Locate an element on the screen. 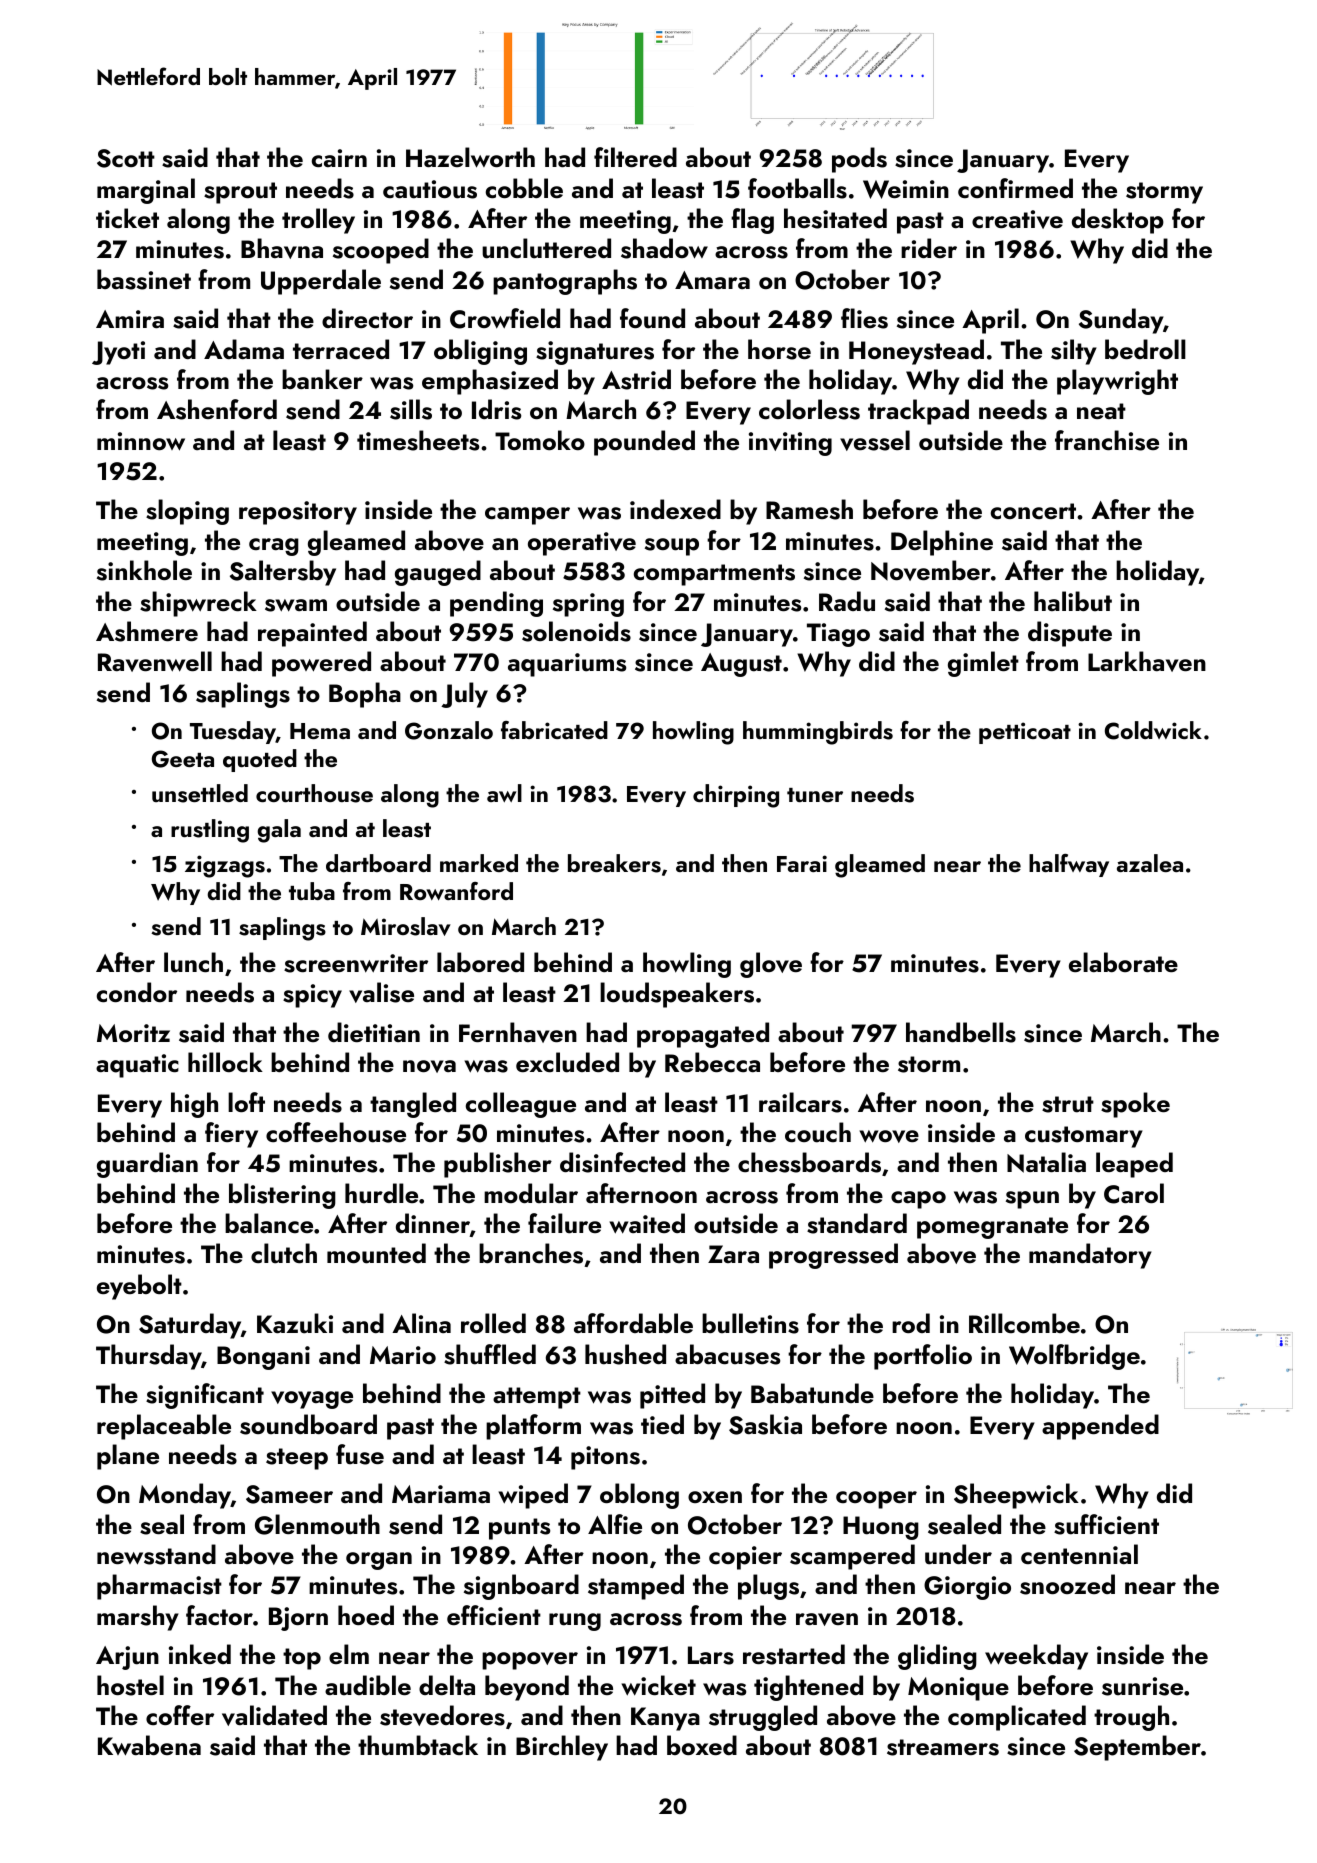  courthouse is located at coordinates (314, 793).
